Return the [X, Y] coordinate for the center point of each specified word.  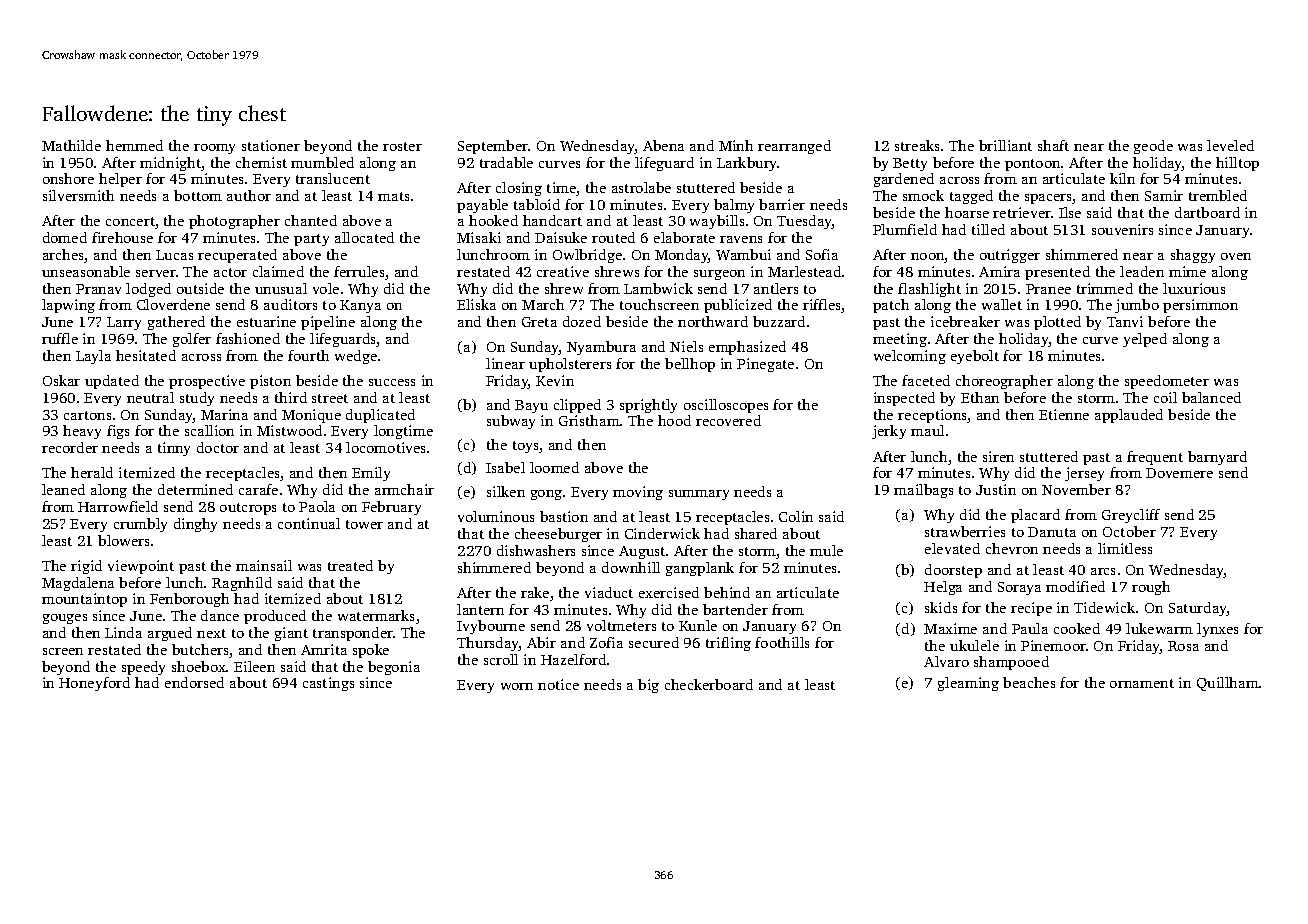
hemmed [134, 145]
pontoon [1032, 165]
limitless [1125, 548]
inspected [904, 399]
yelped [1145, 340]
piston [270, 382]
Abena [663, 145]
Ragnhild [242, 584]
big [648, 686]
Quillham [1228, 684]
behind [727, 592]
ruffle [60, 338]
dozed [582, 321]
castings [328, 684]
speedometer [1167, 382]
